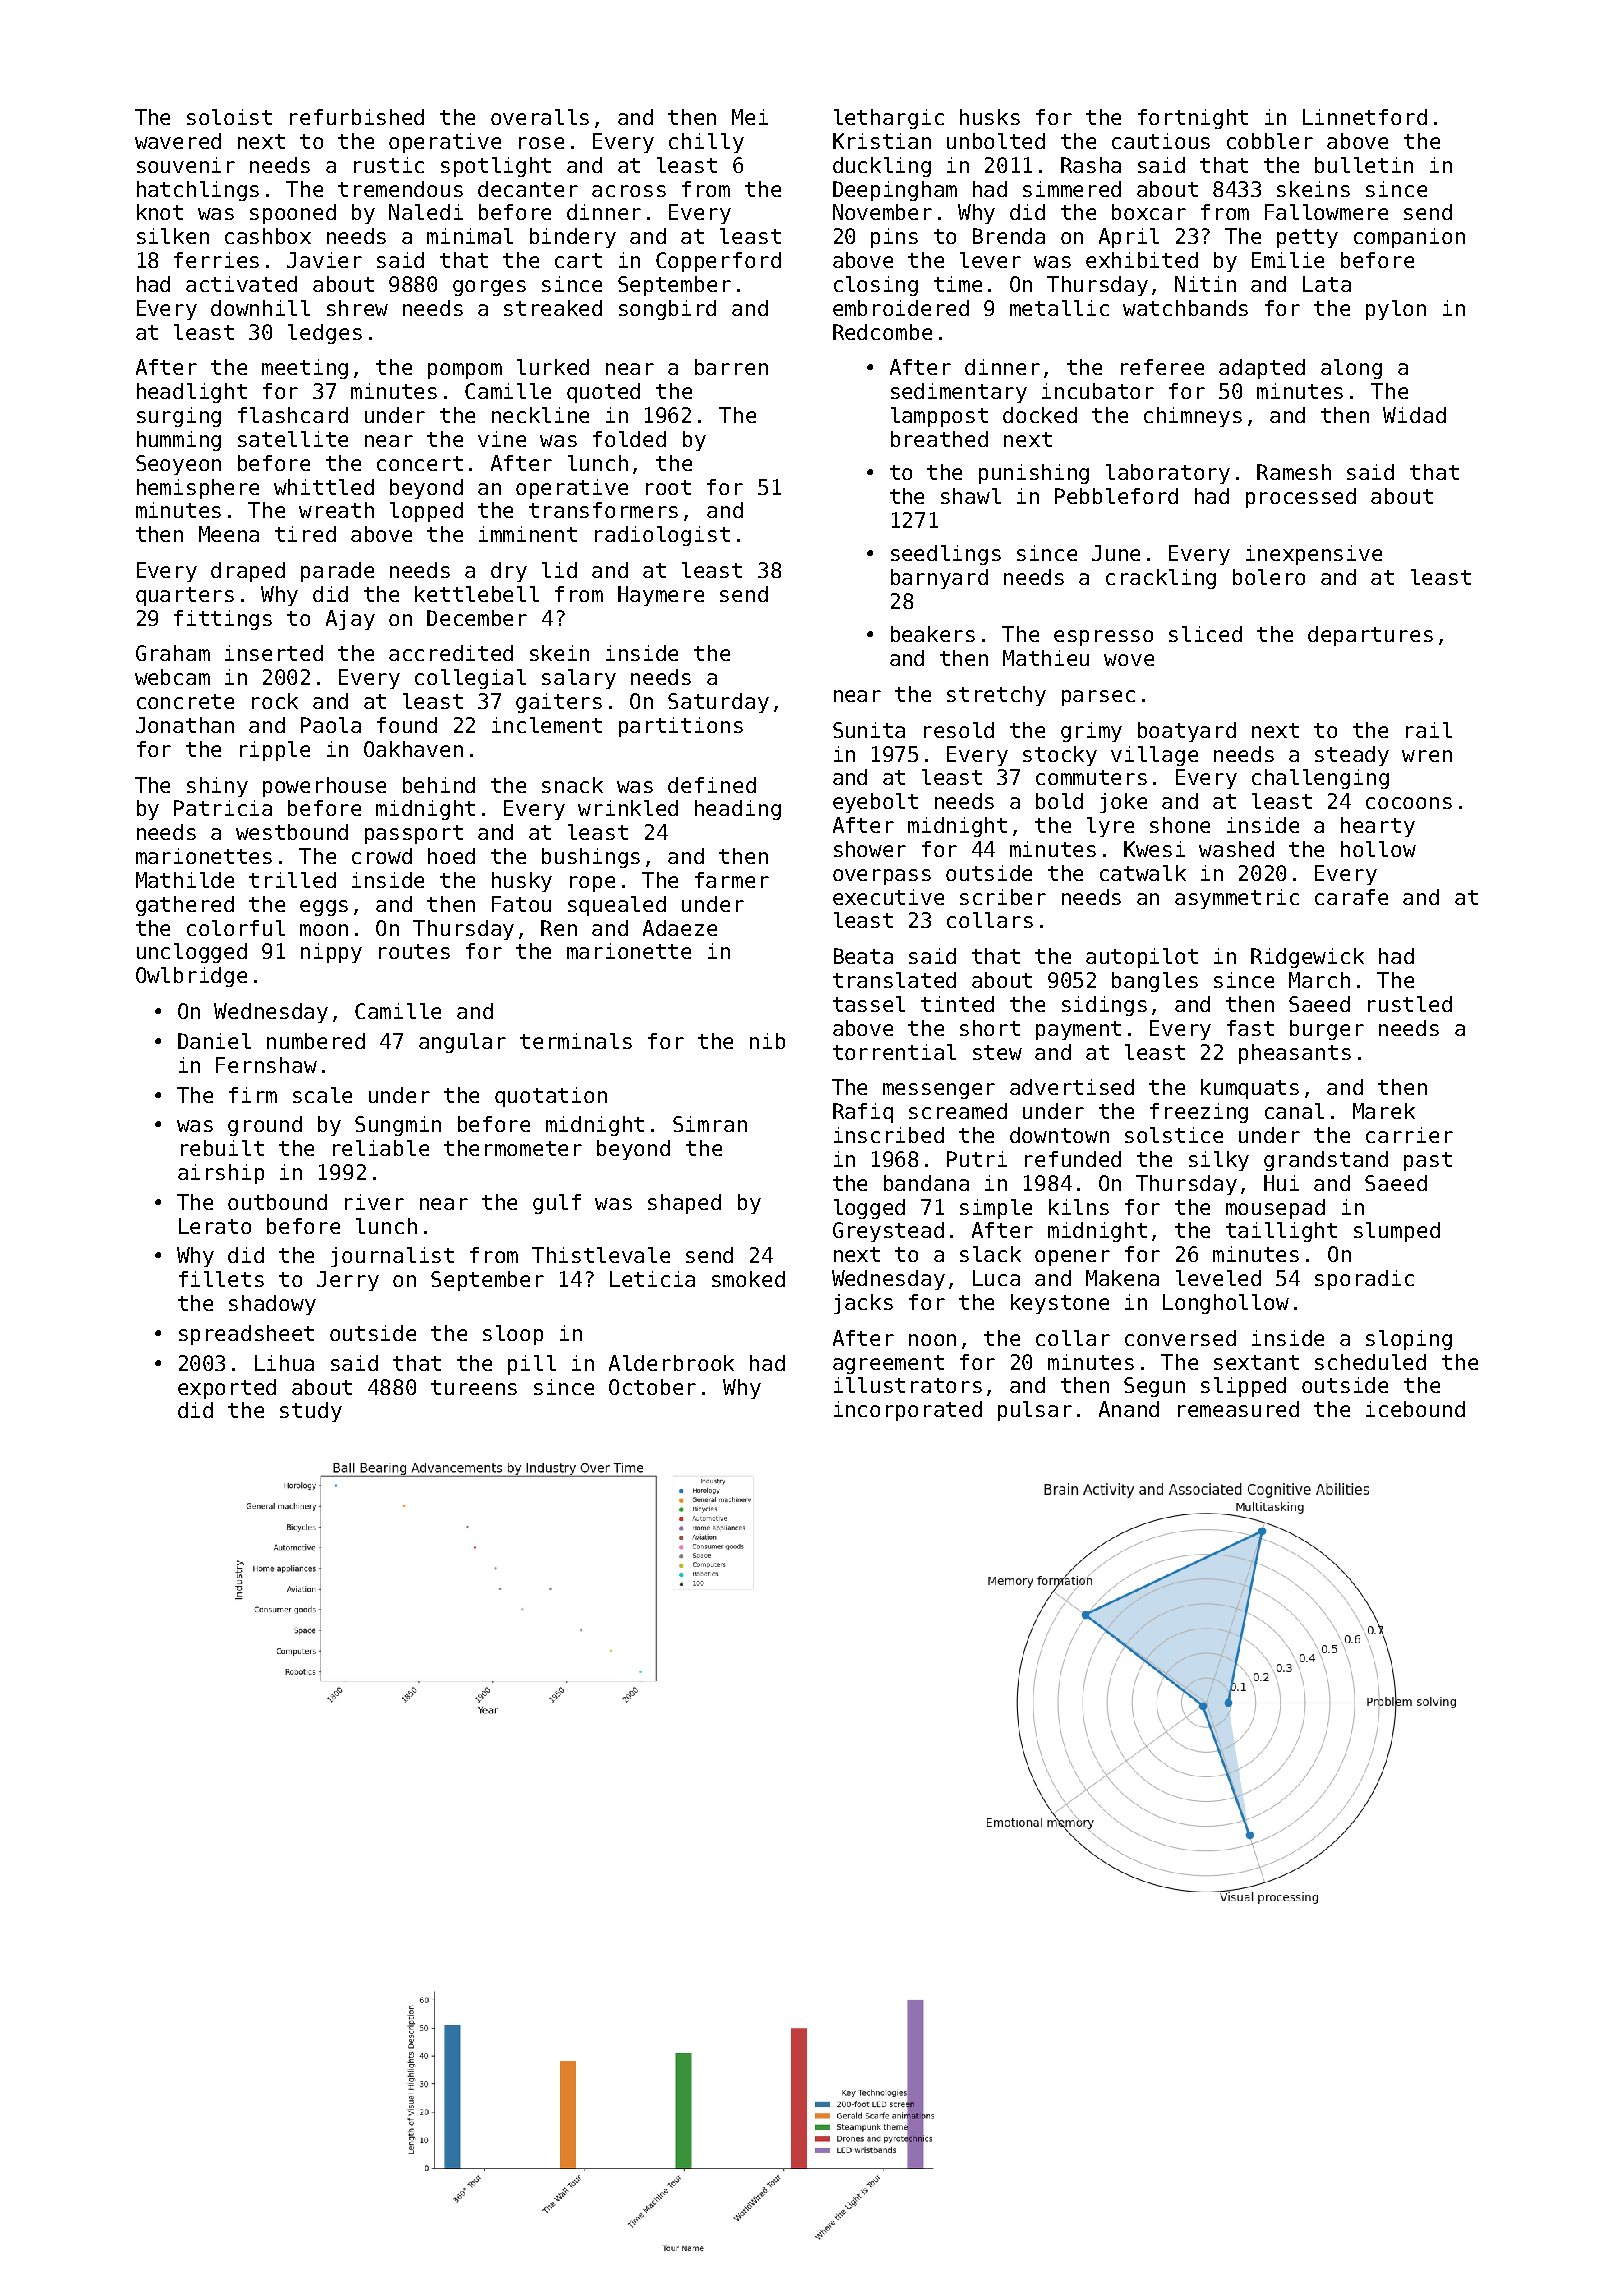  Describe the element at coordinates (186, 165) in the image. I see `souvenir` at that location.
